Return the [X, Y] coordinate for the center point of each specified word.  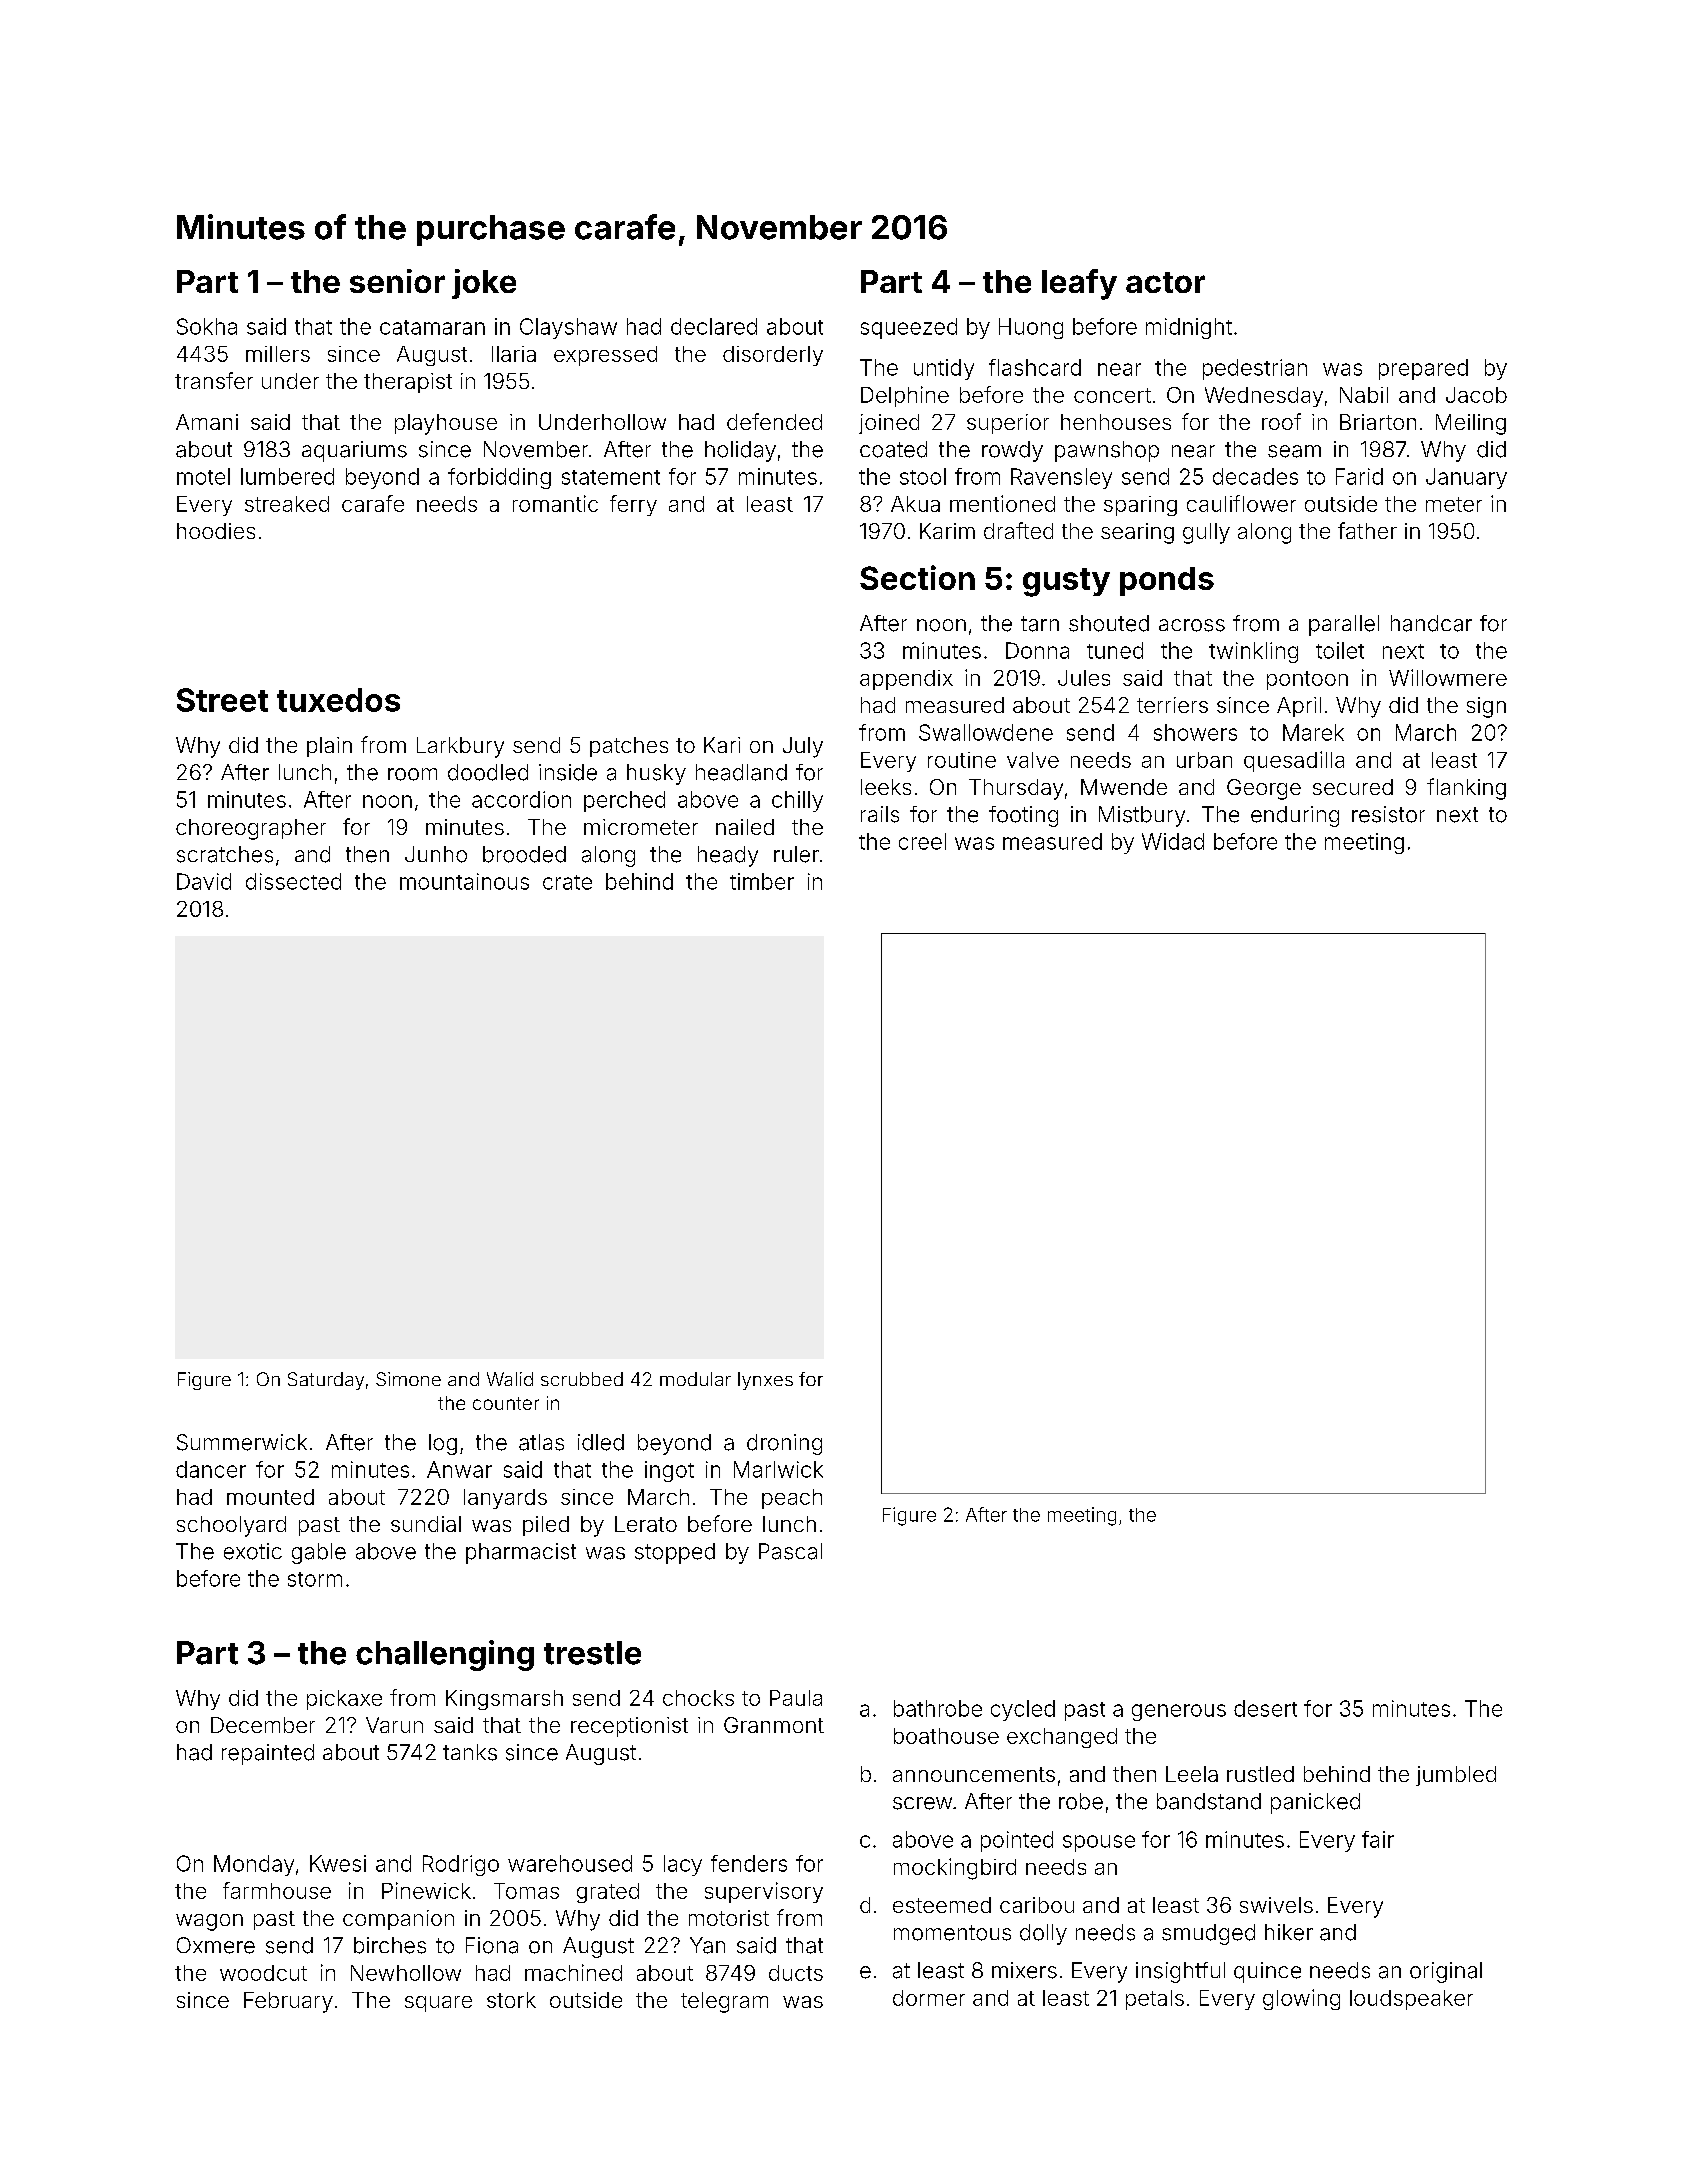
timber [762, 881]
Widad [1173, 841]
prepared [1423, 369]
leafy [1079, 284]
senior [397, 281]
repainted [268, 1754]
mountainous [464, 881]
